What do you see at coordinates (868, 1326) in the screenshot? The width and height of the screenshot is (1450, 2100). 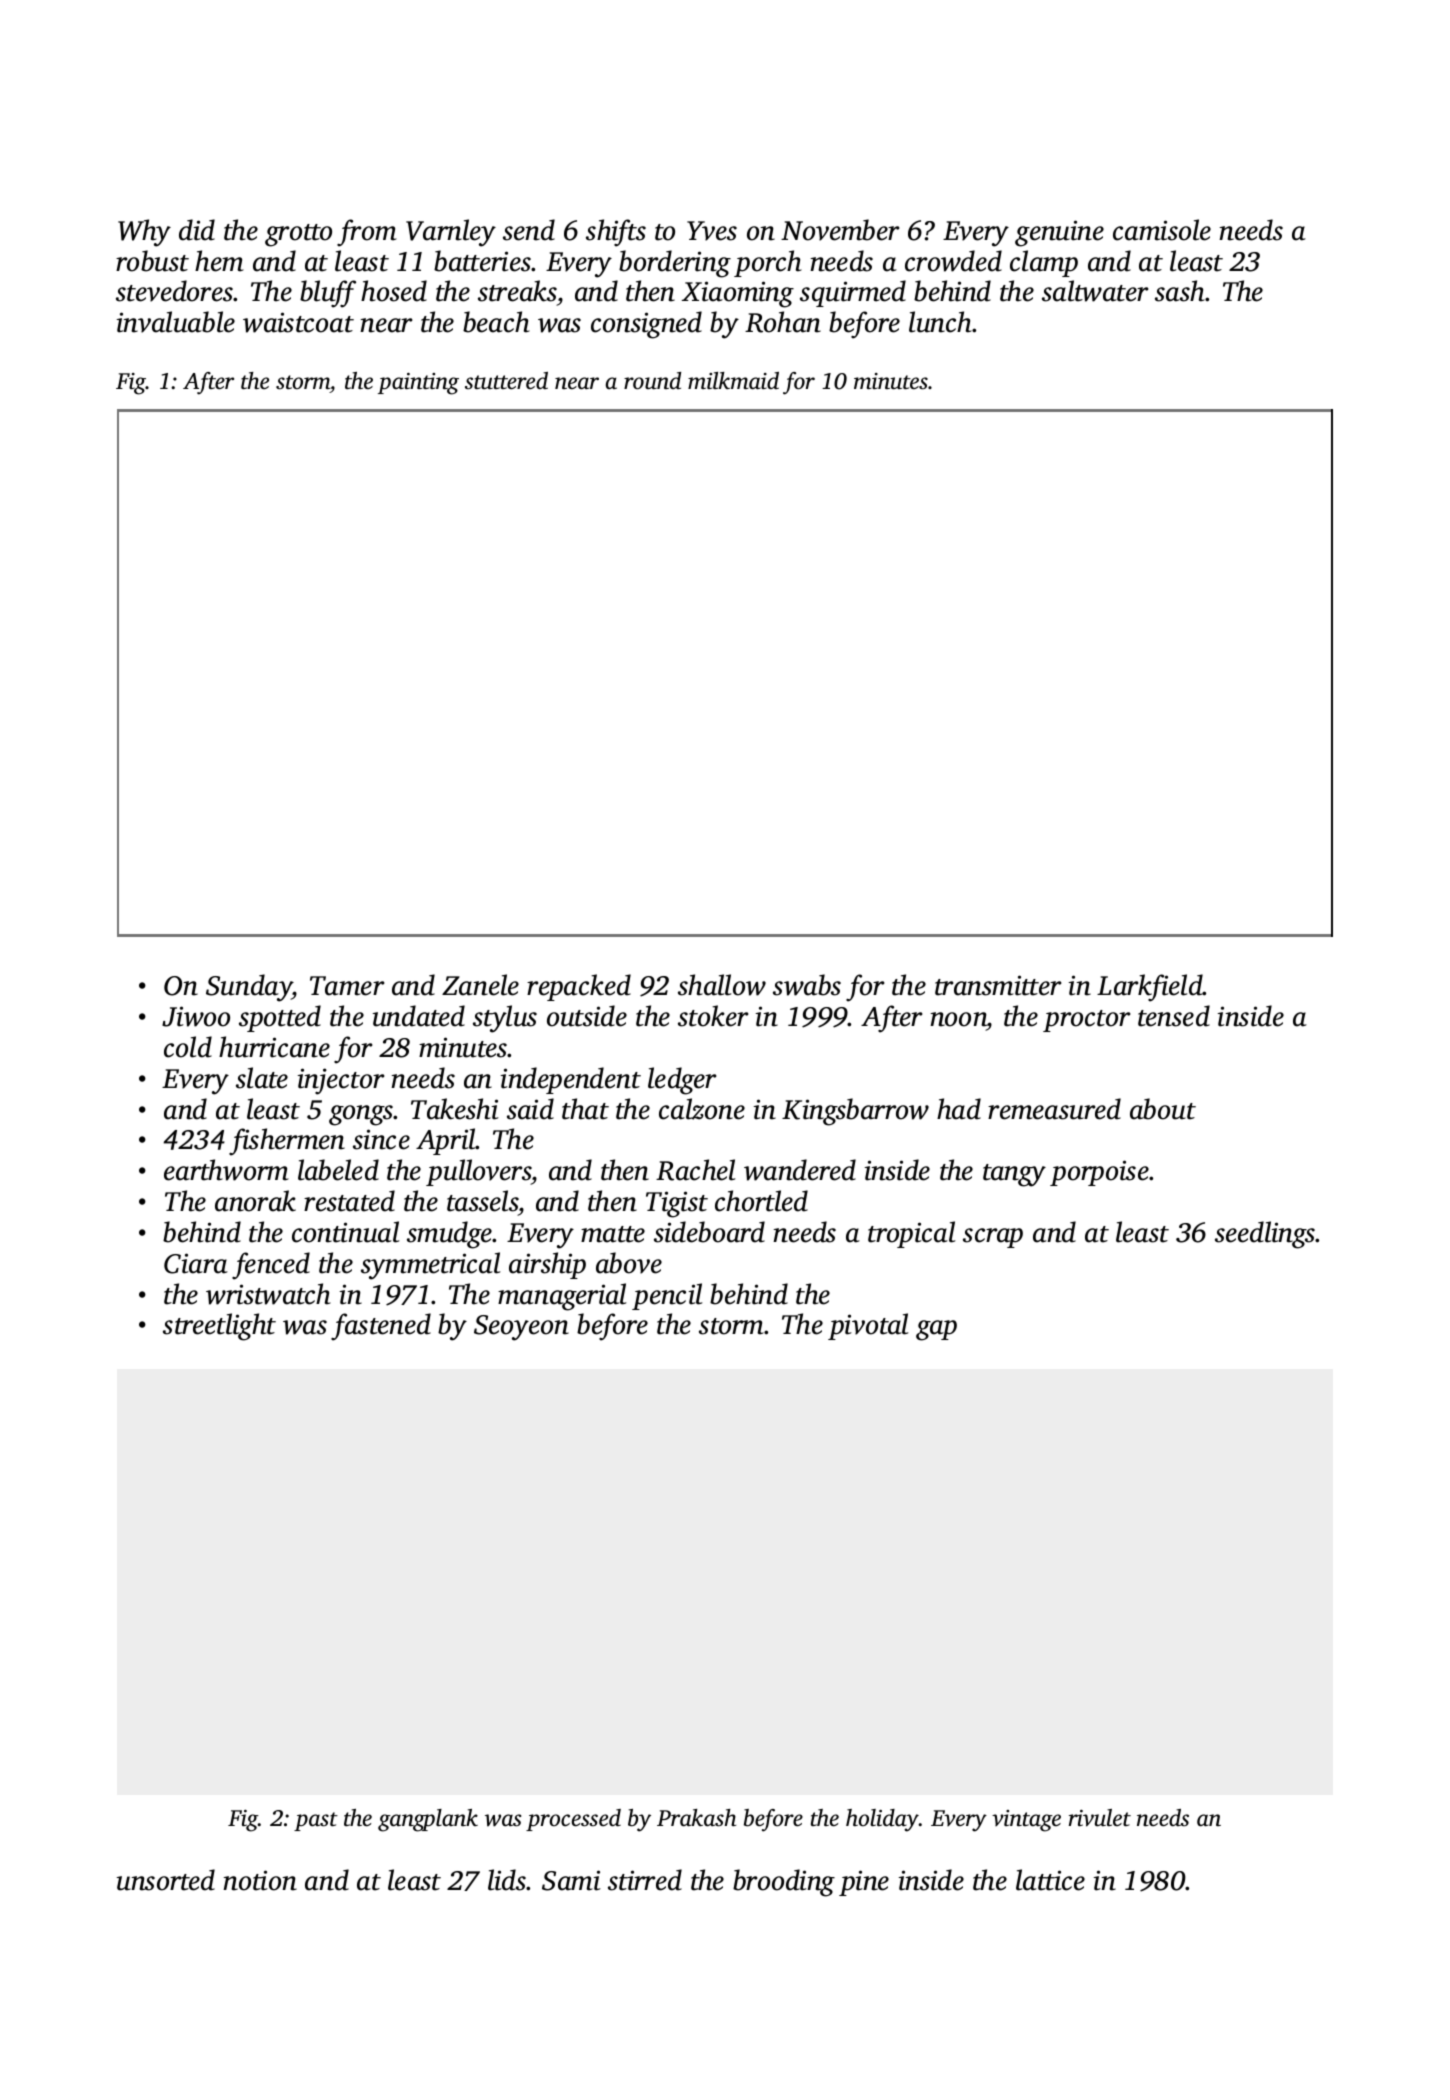 I see `pivotal` at bounding box center [868, 1326].
